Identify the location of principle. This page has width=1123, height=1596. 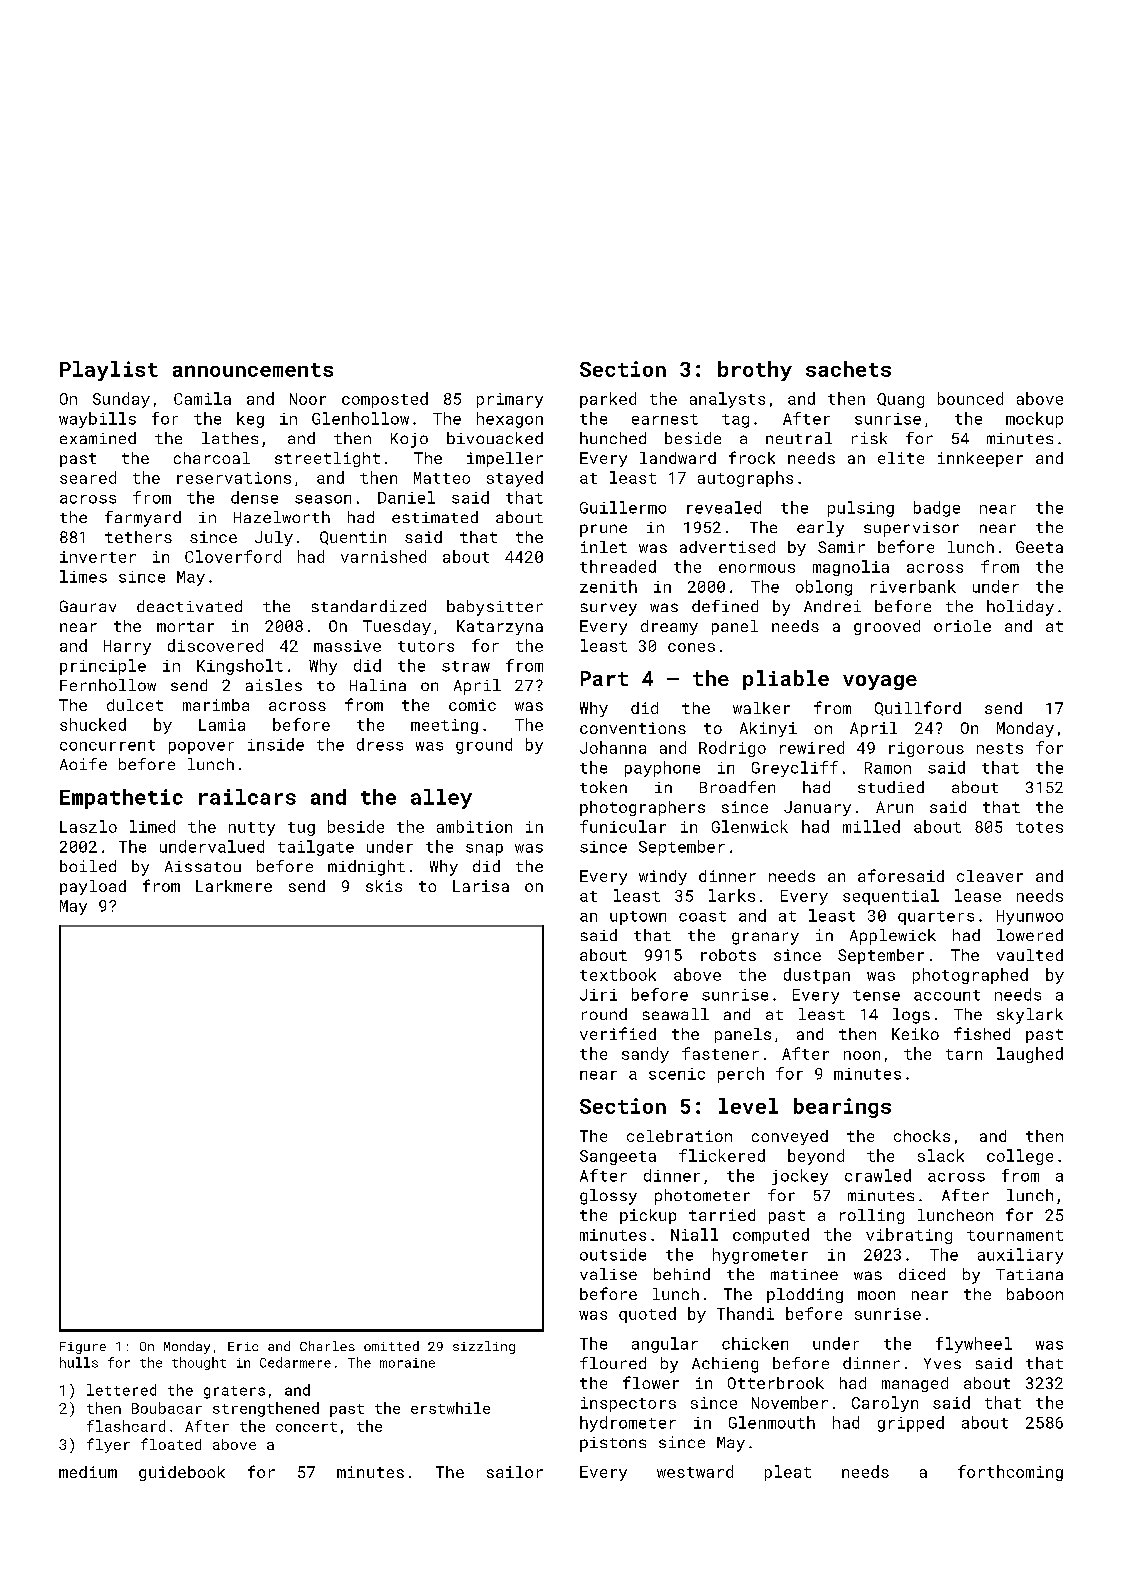
(103, 667).
